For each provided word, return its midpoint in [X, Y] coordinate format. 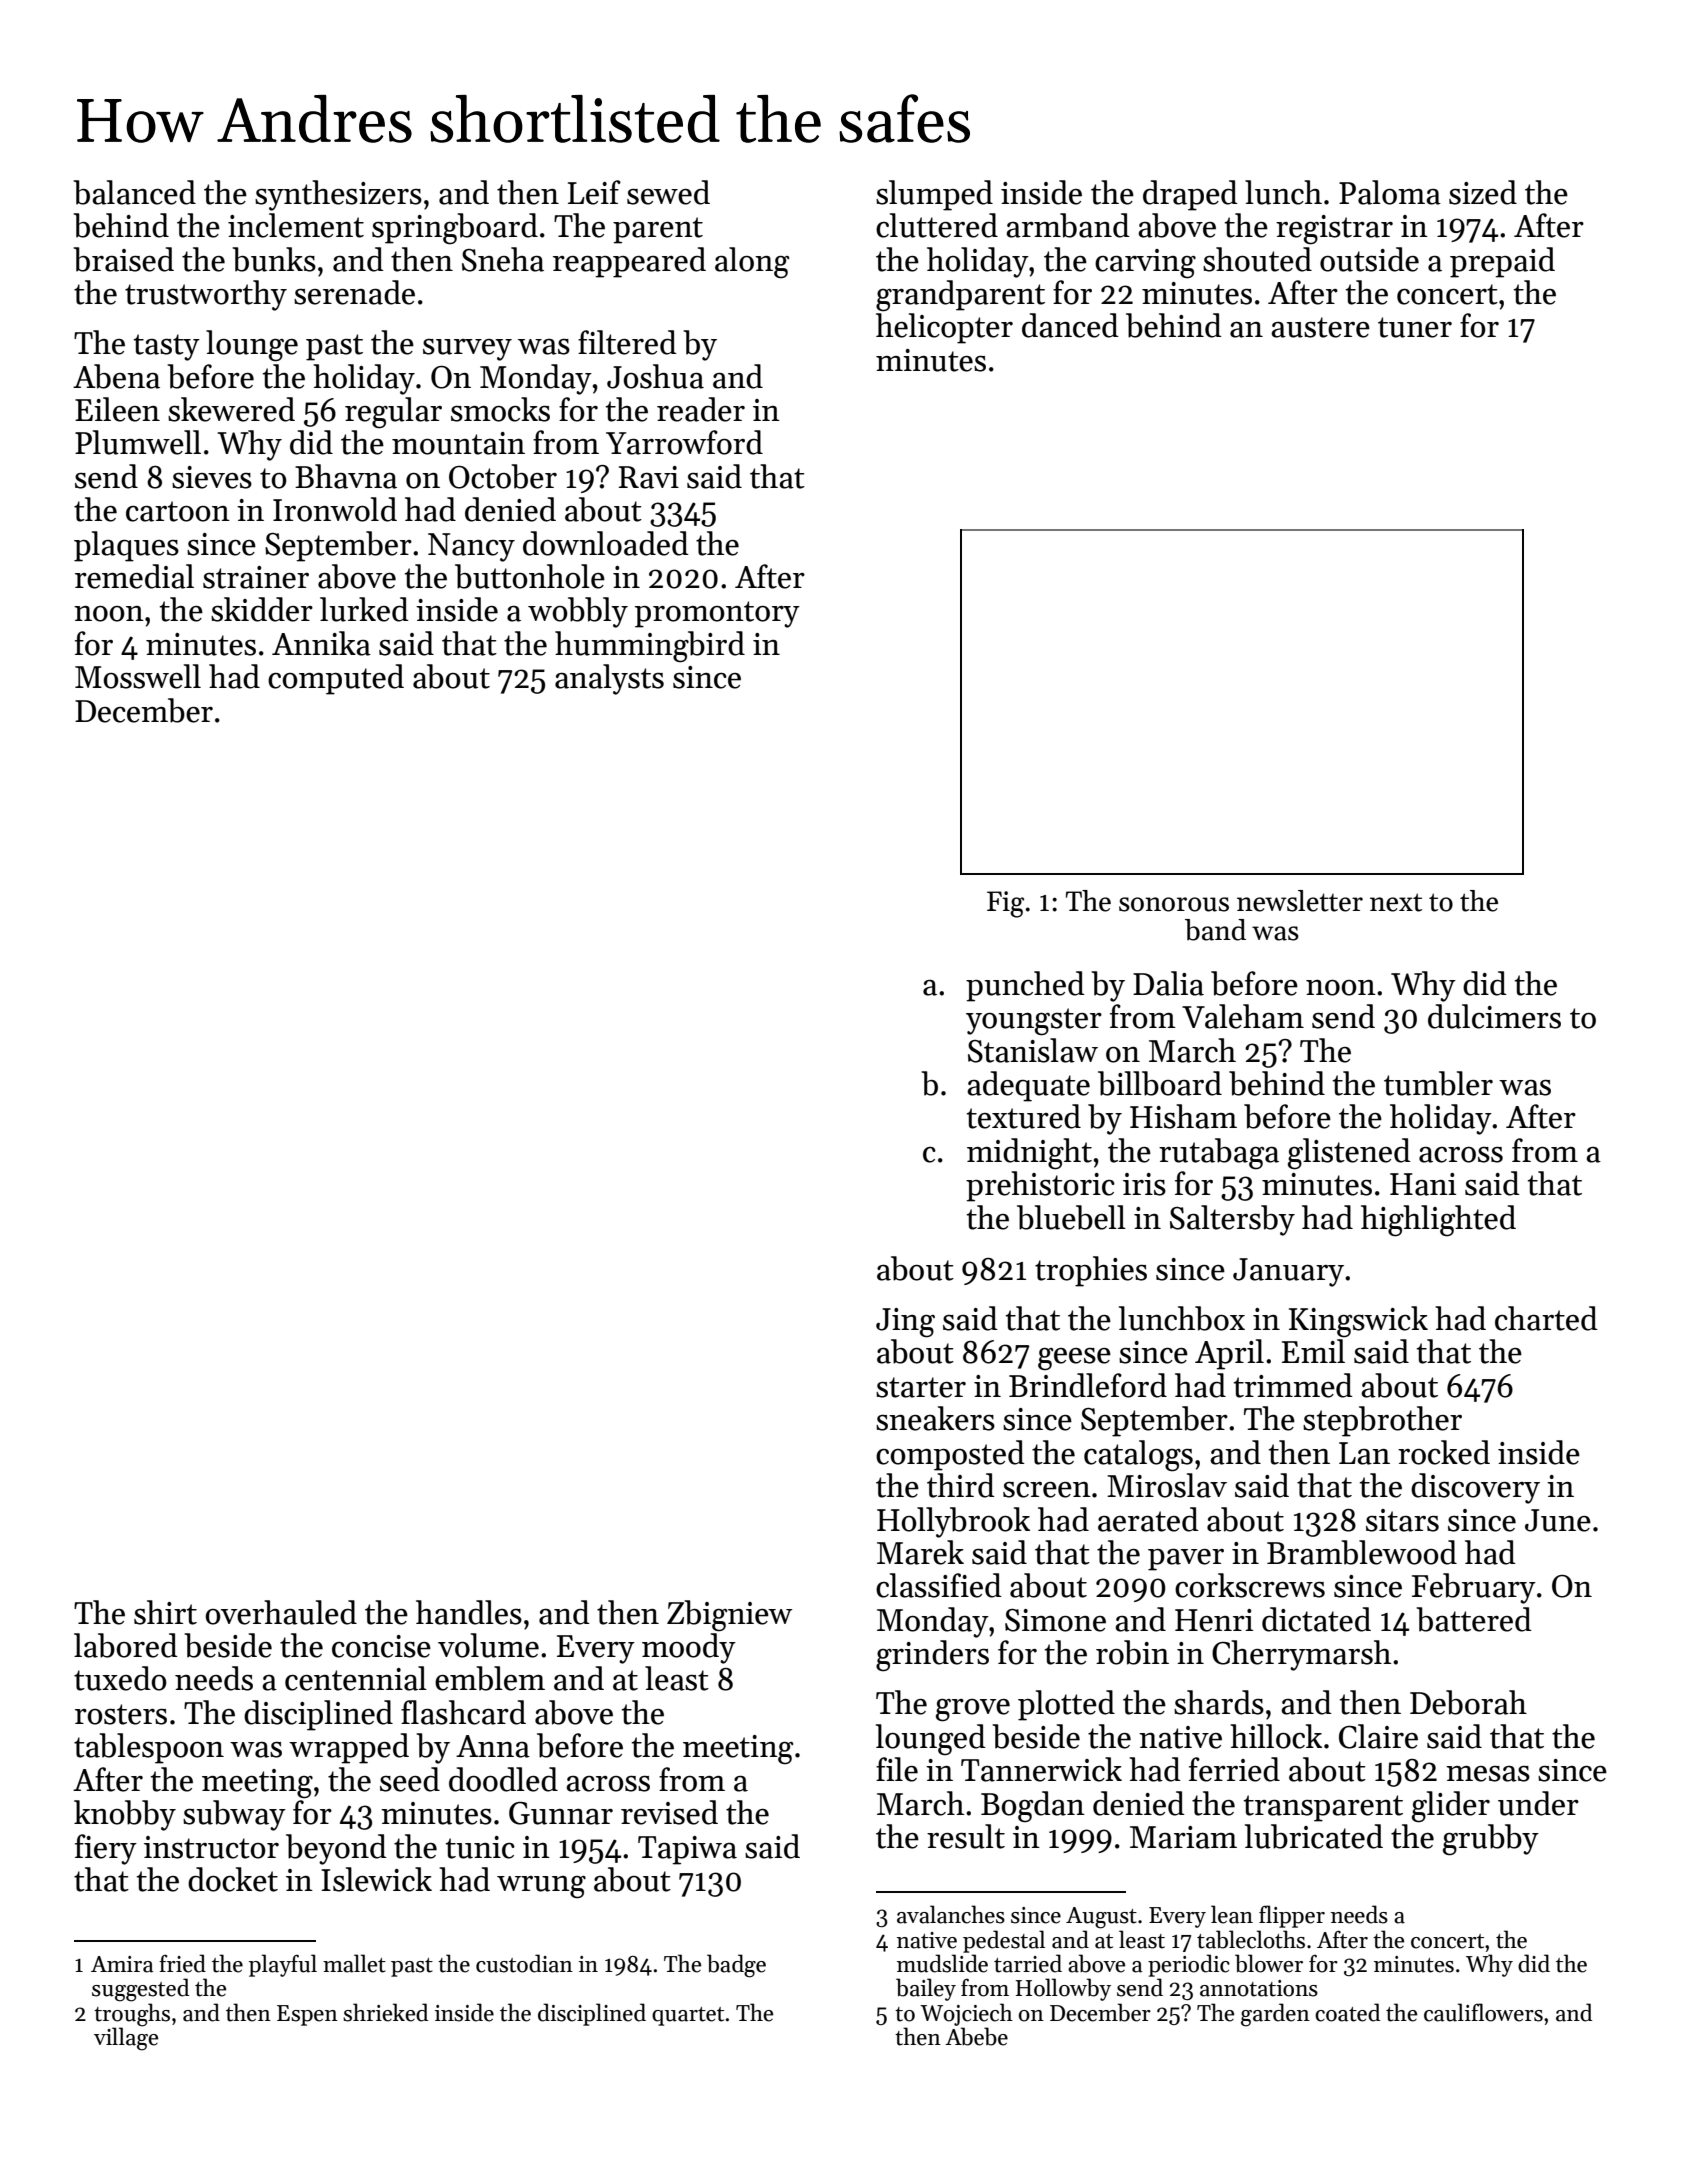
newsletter [1300, 901]
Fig [1005, 904]
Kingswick [1358, 1322]
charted [1546, 1318]
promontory [717, 614]
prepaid [1502, 262]
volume [488, 1645]
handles [469, 1612]
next [1396, 902]
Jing [905, 1323]
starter [921, 1387]
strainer [256, 577]
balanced [134, 192]
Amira [122, 1964]
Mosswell [138, 676]
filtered [627, 342]
